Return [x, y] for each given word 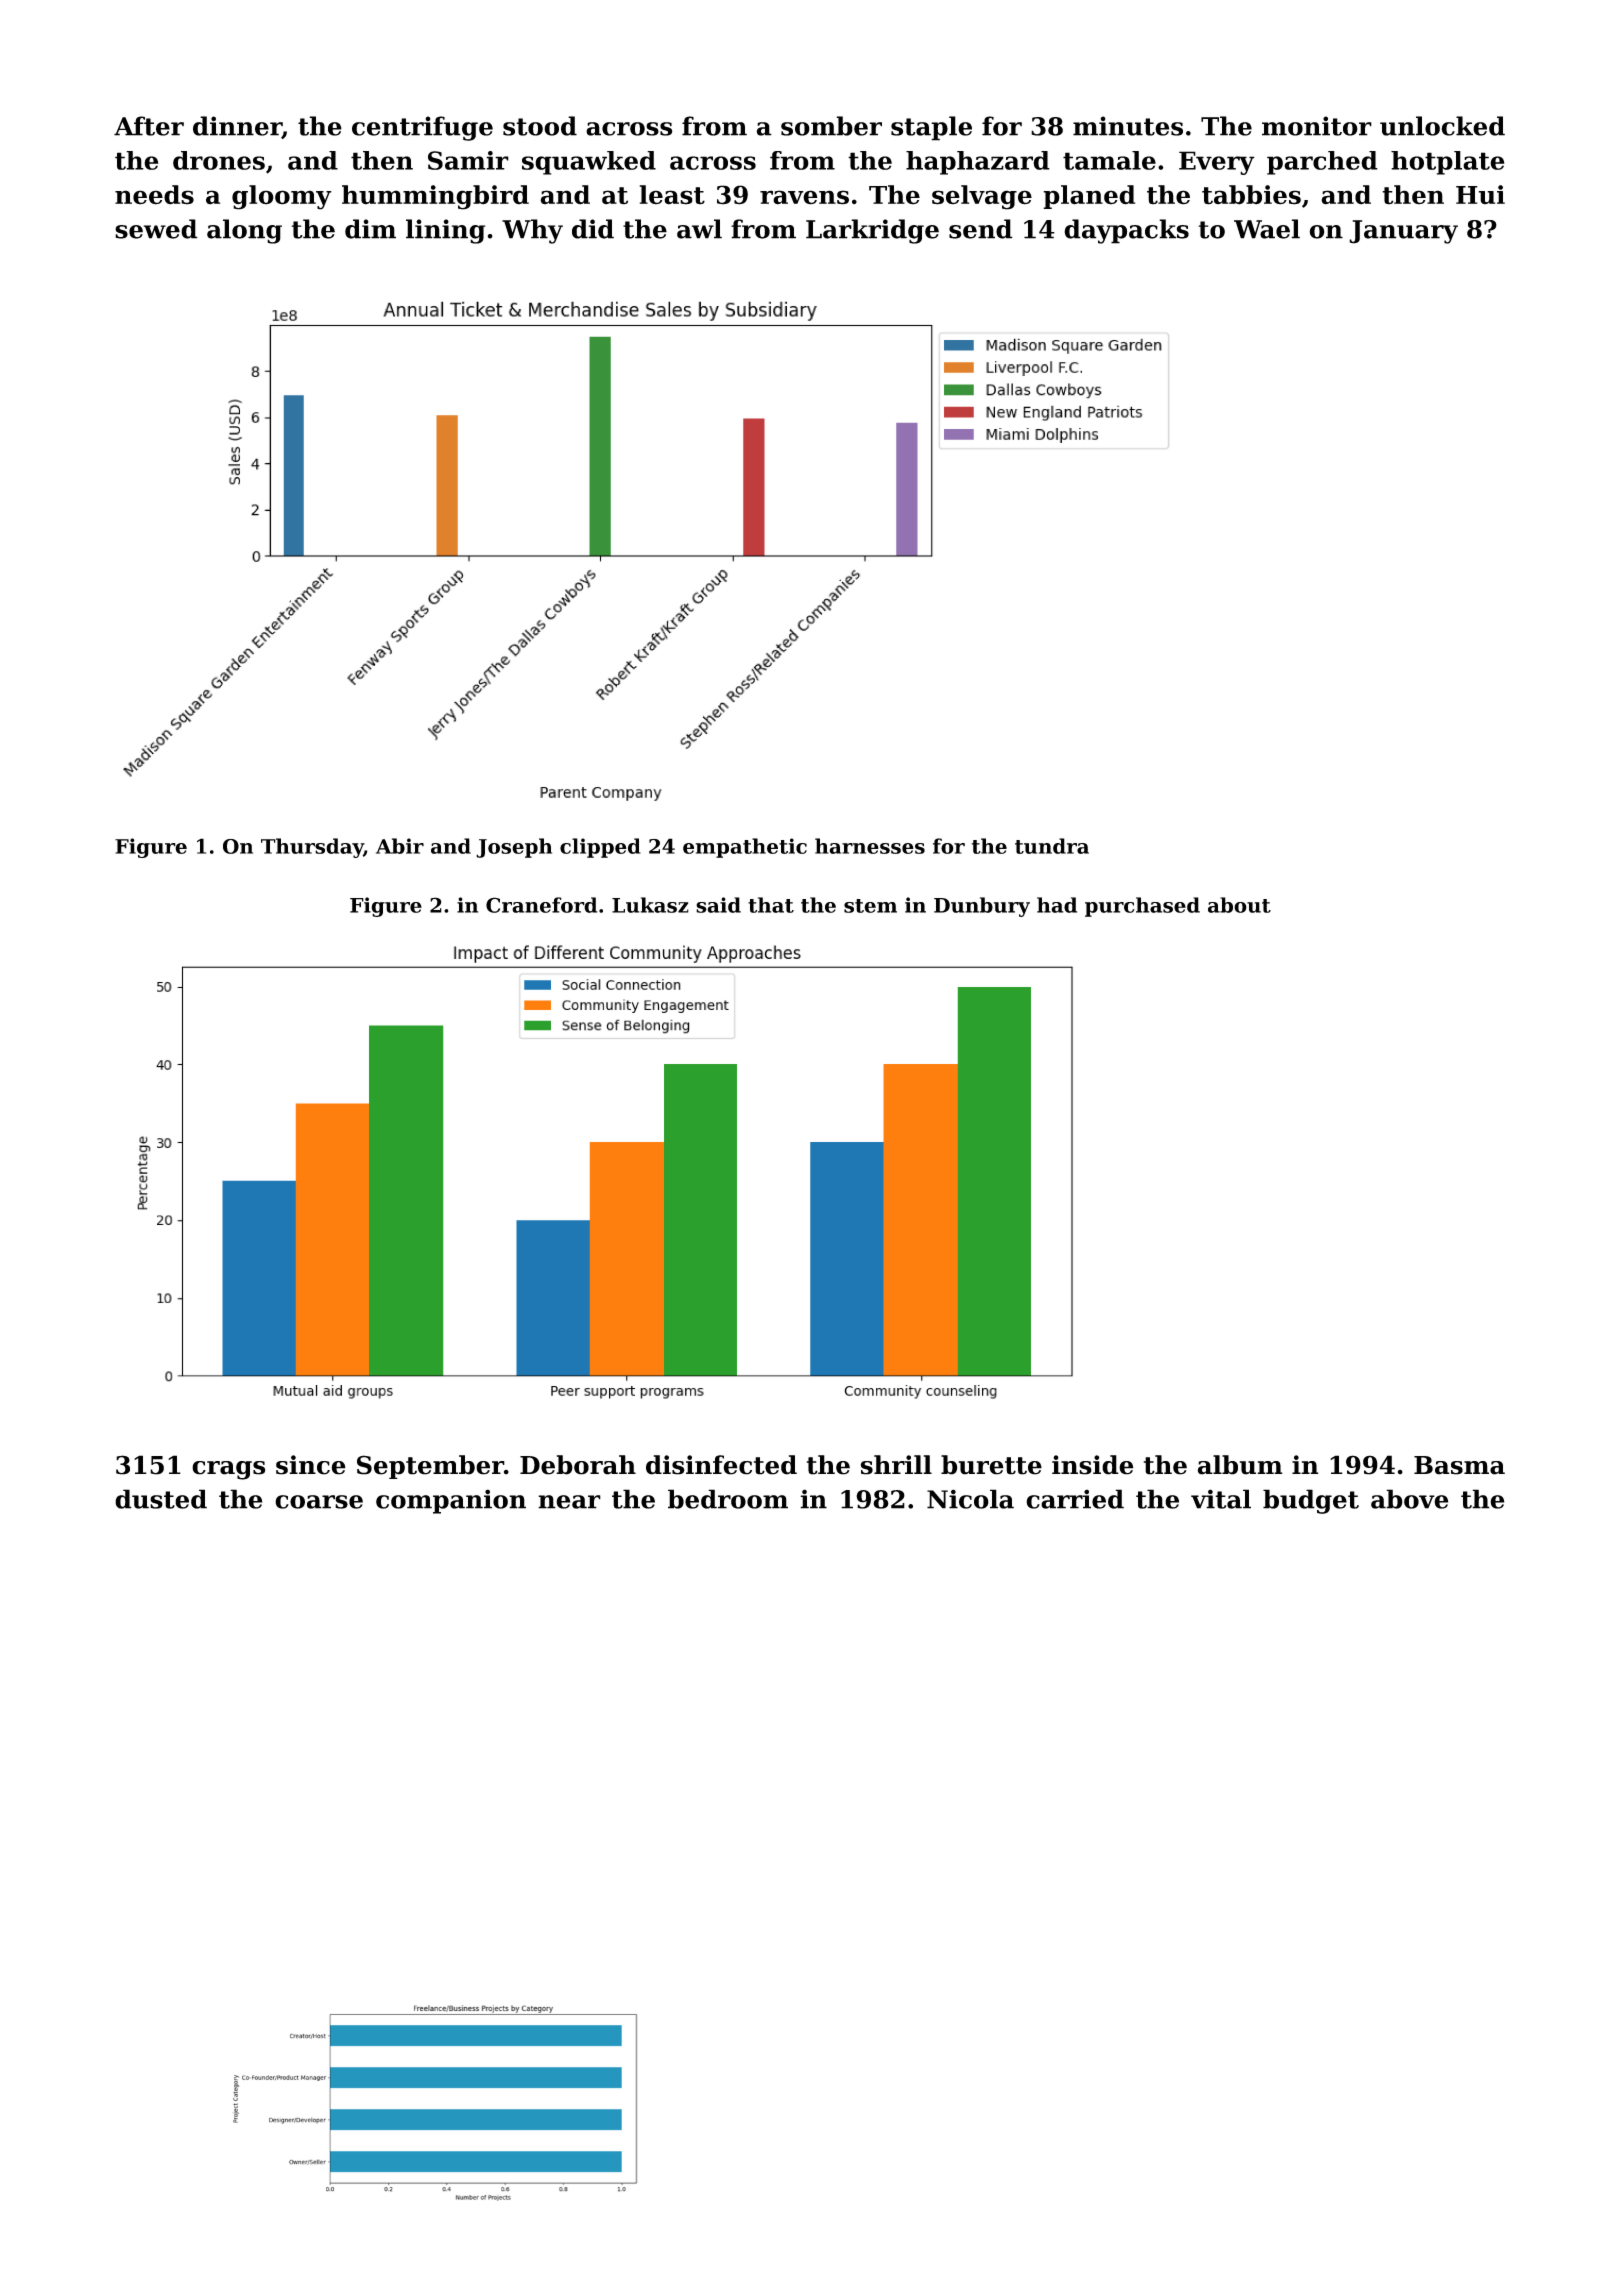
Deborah [578, 1465]
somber [831, 126]
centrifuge [422, 128]
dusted [161, 1499]
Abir [400, 846]
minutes [1128, 126]
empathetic [745, 848]
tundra [1052, 846]
